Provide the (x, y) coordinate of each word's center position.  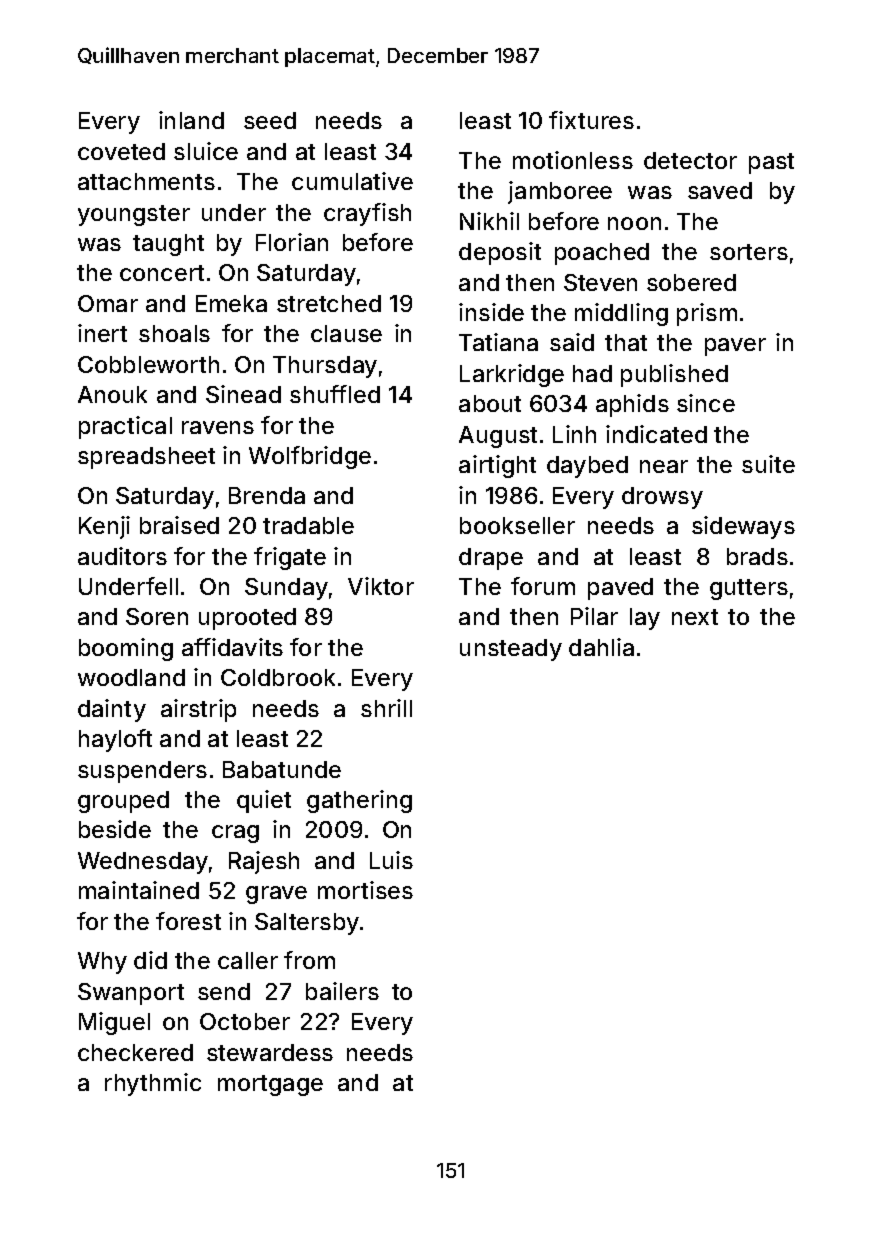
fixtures (591, 120)
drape (491, 559)
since (706, 403)
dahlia (601, 647)
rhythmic (153, 1084)
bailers (342, 991)
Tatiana (498, 342)
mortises (365, 890)
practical (125, 427)
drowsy (662, 498)
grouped (123, 802)
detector (690, 160)
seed (270, 120)
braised (179, 525)
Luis (391, 860)
